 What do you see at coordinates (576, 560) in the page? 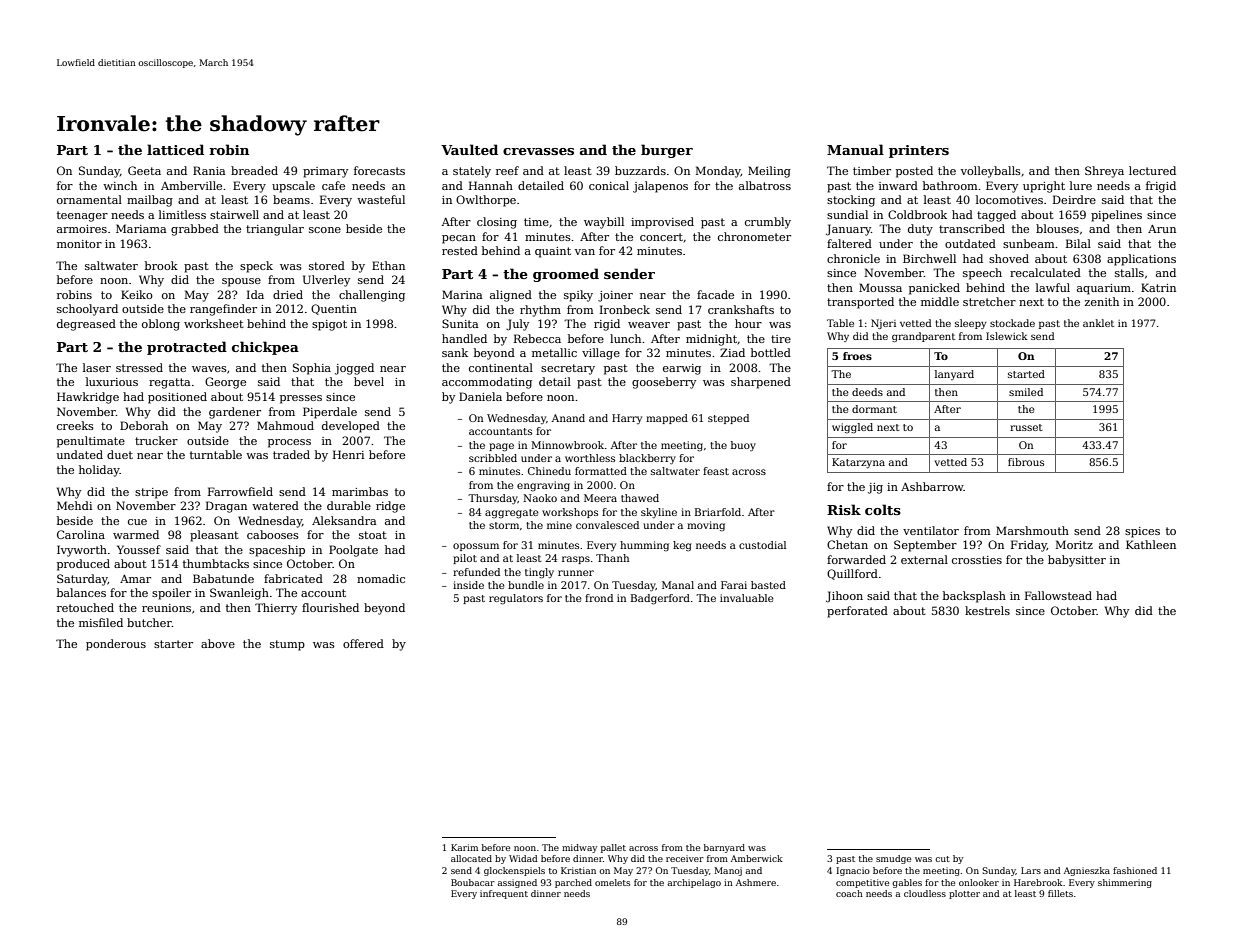
I see `rasps` at bounding box center [576, 560].
